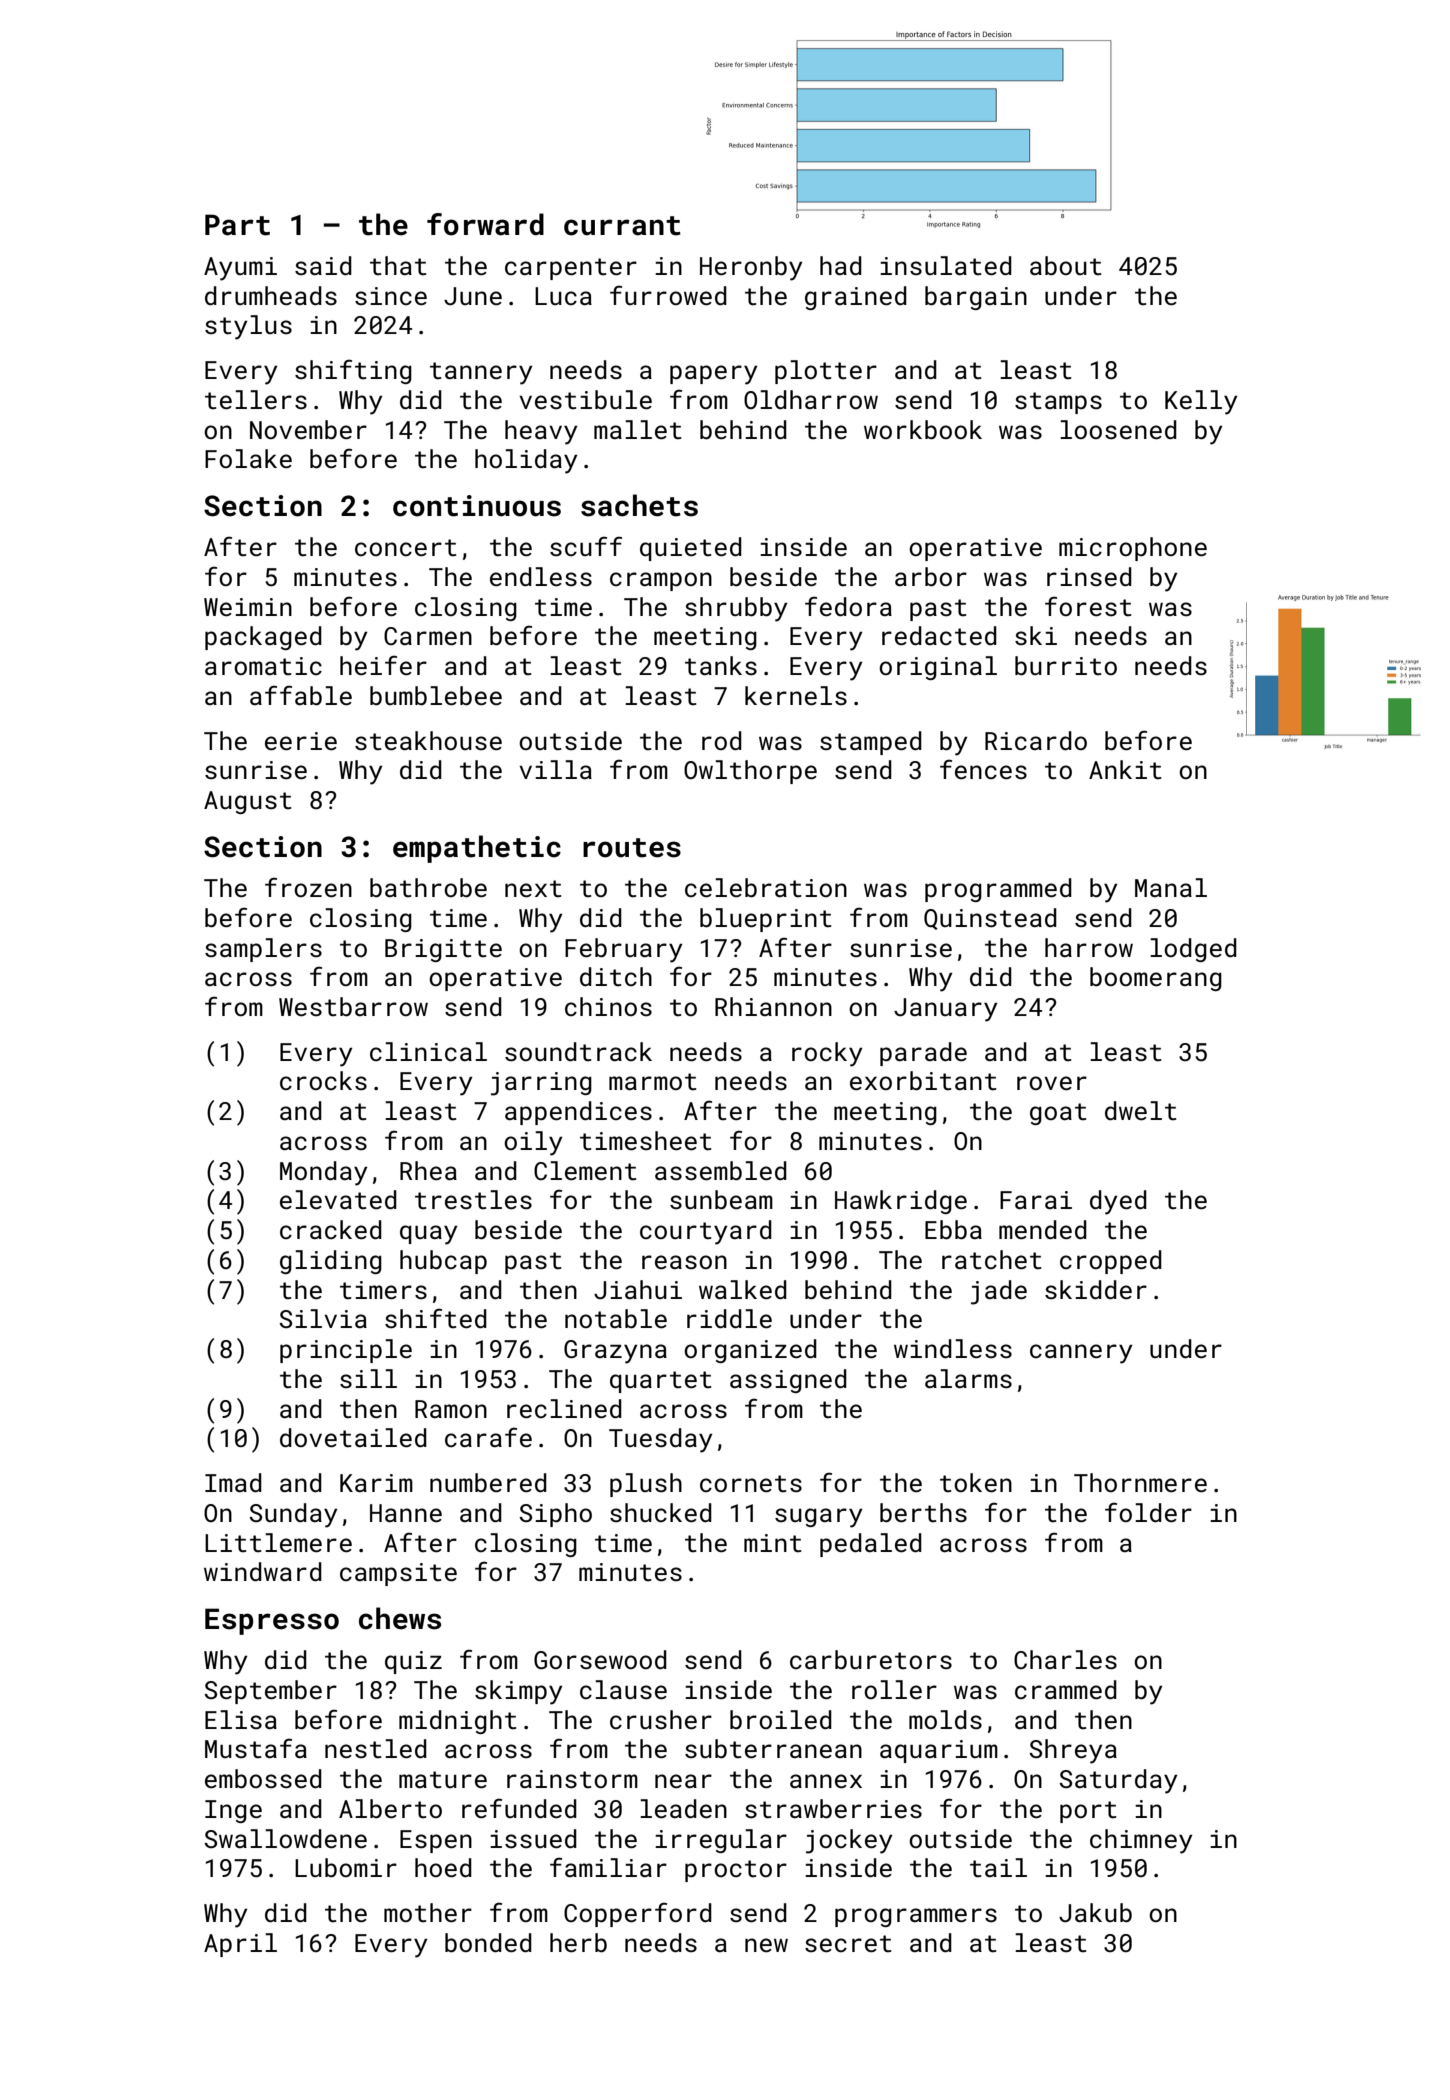 The width and height of the page is (1450, 2100). What do you see at coordinates (481, 373) in the page?
I see `tannery` at bounding box center [481, 373].
